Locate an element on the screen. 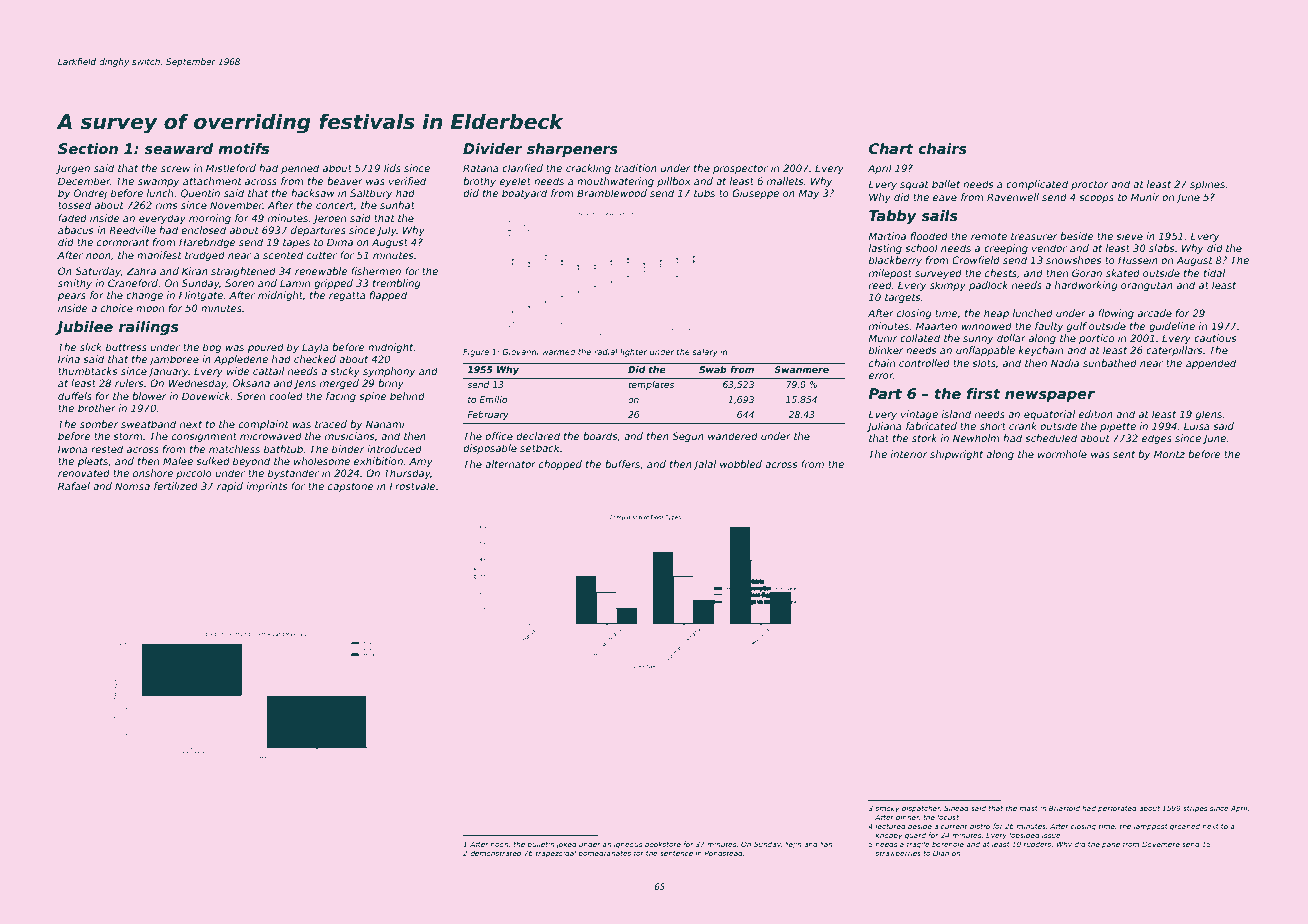  salary is located at coordinates (705, 353).
